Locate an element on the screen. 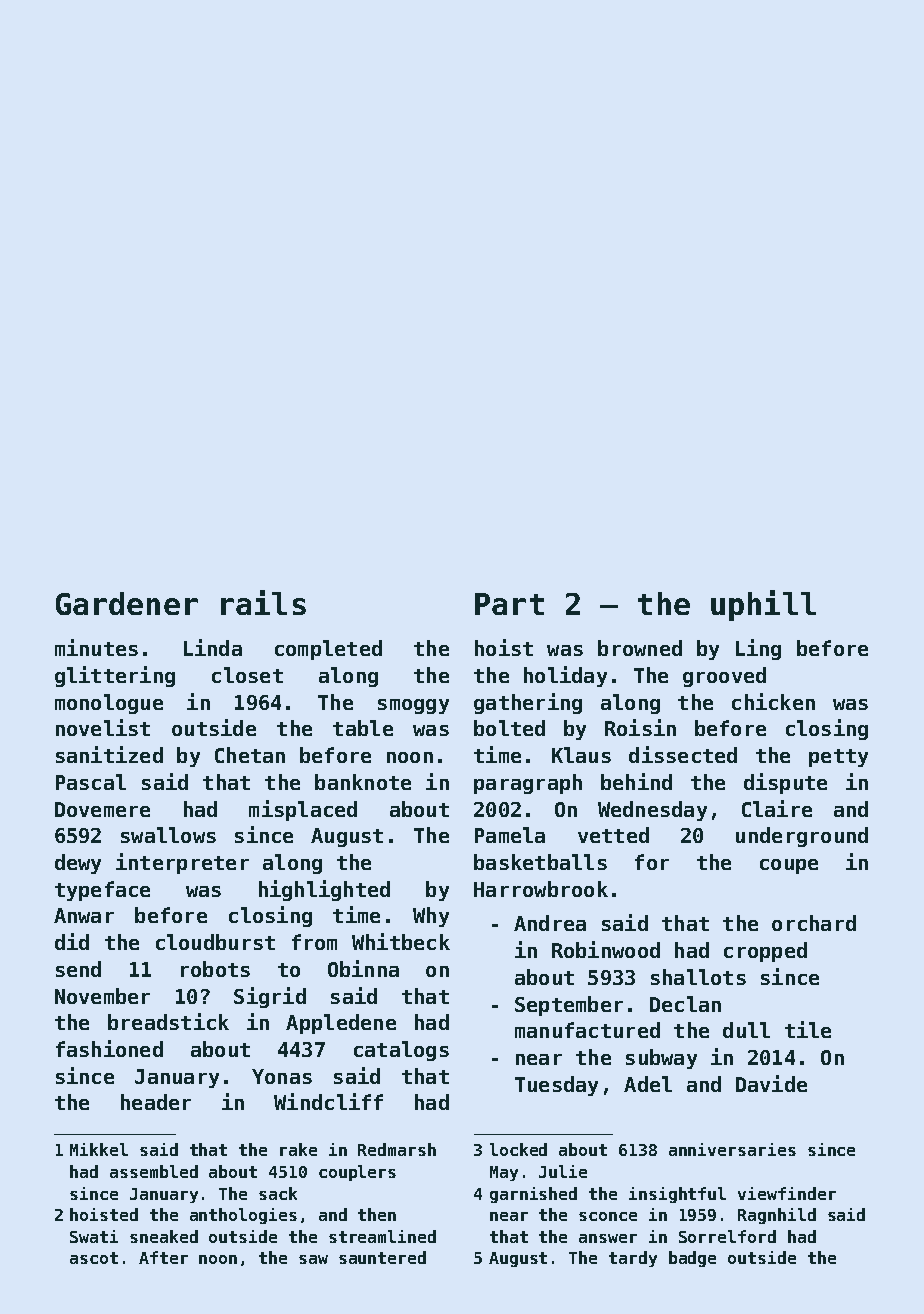 This screenshot has width=924, height=1314. Chetan is located at coordinates (250, 755).
